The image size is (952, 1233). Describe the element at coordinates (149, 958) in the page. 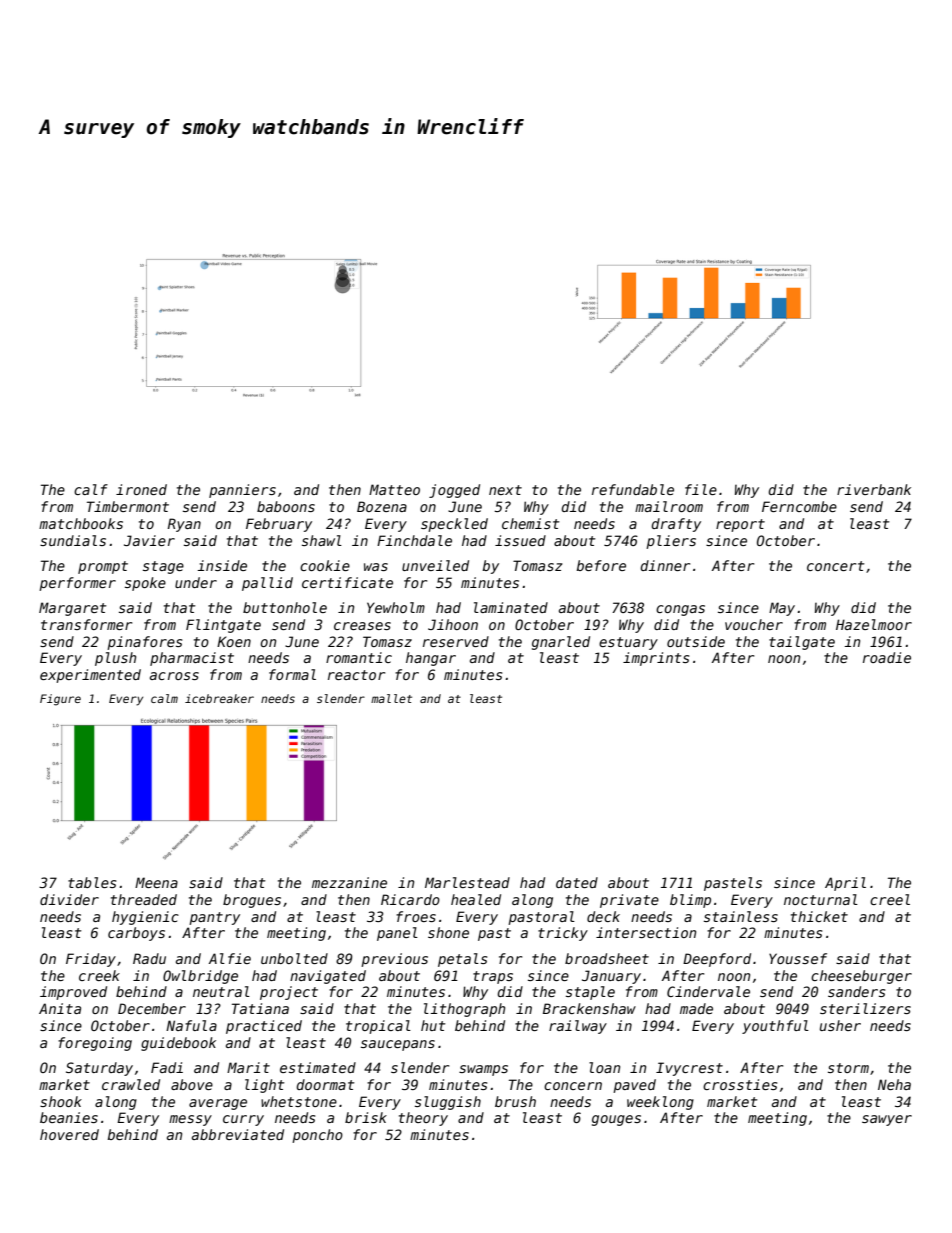

I see `Radu` at that location.
